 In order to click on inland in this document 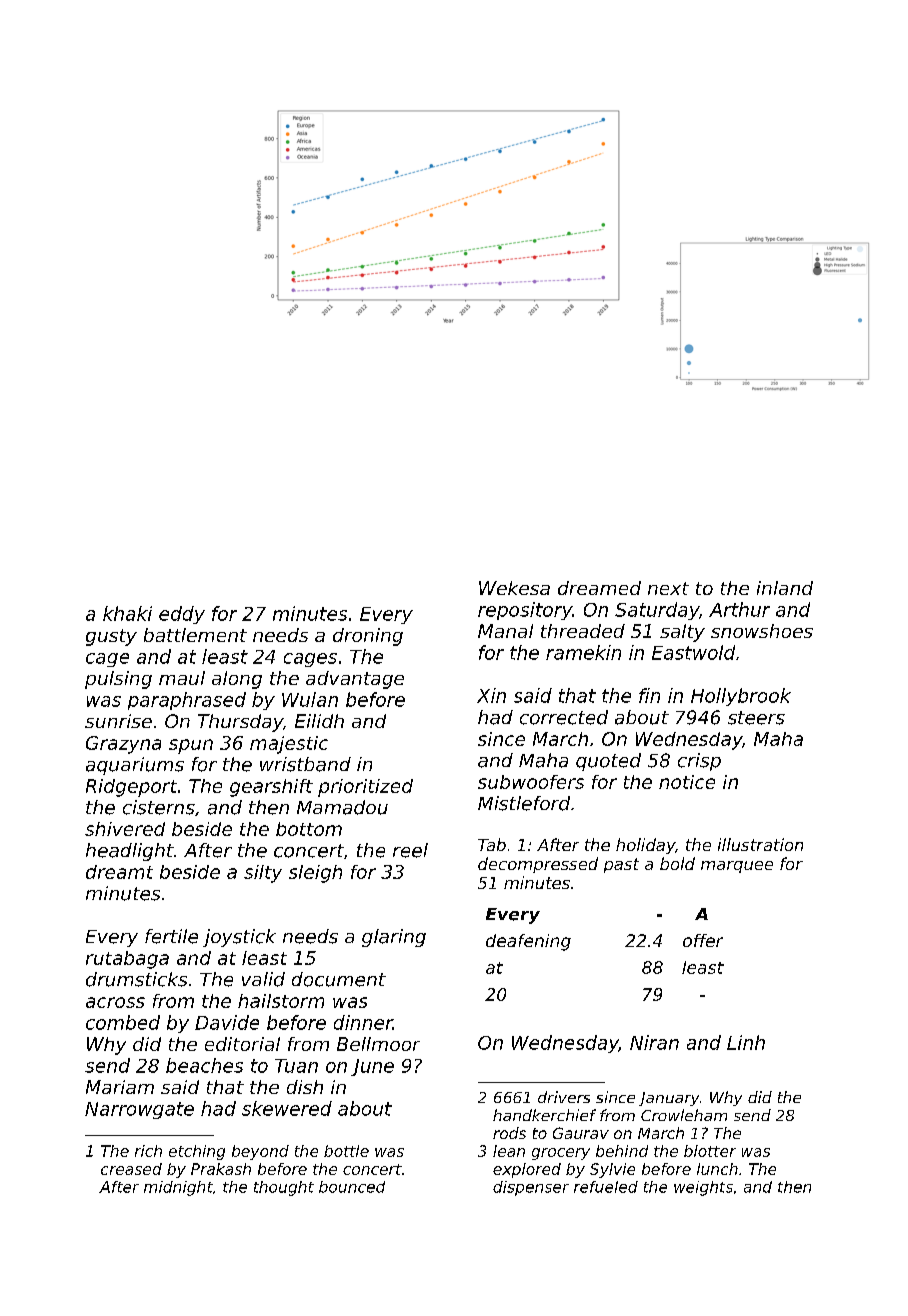, I will do `click(785, 588)`.
